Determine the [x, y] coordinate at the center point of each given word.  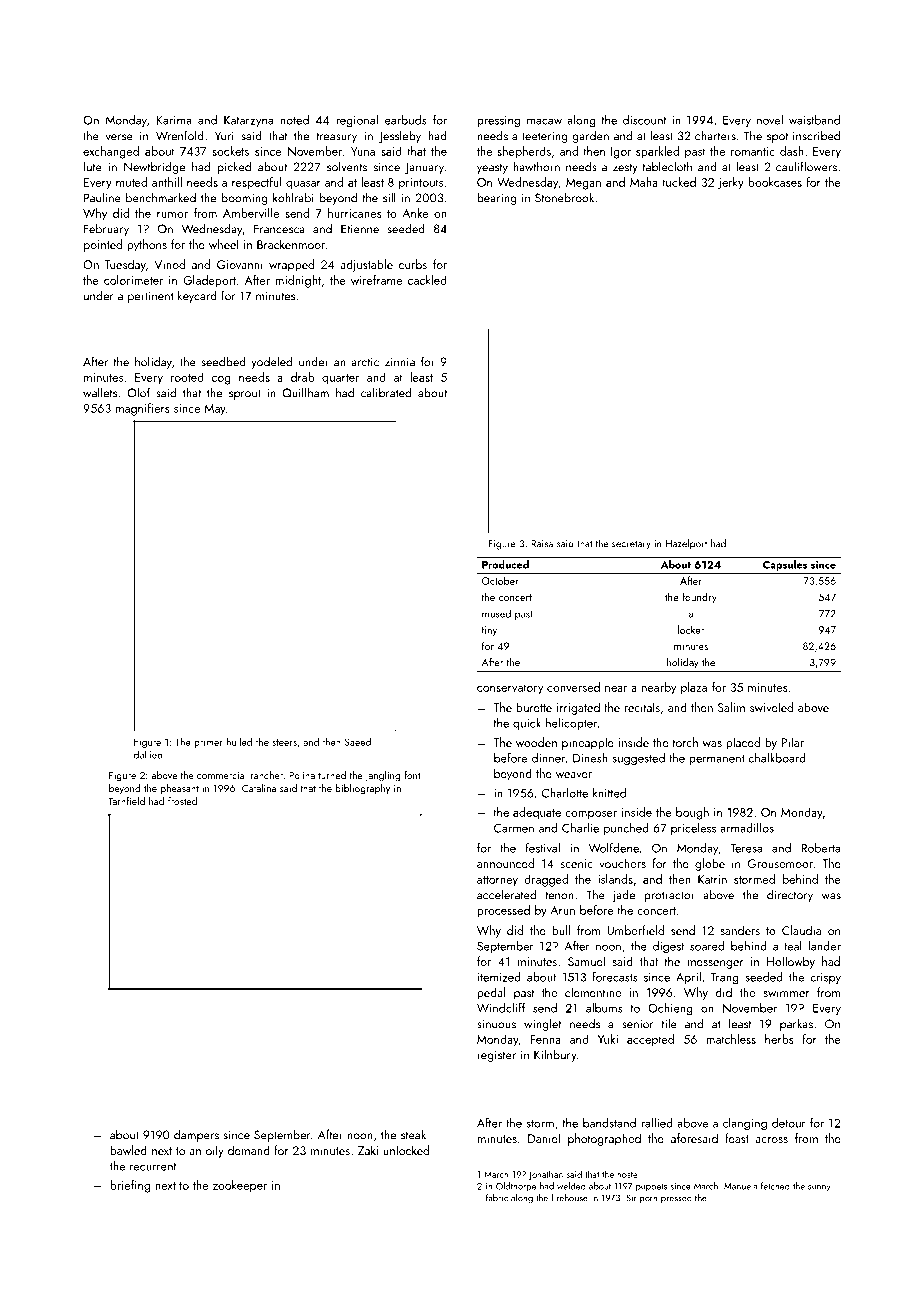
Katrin [712, 879]
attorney [497, 881]
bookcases [775, 182]
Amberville [251, 213]
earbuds [406, 120]
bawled [128, 1150]
